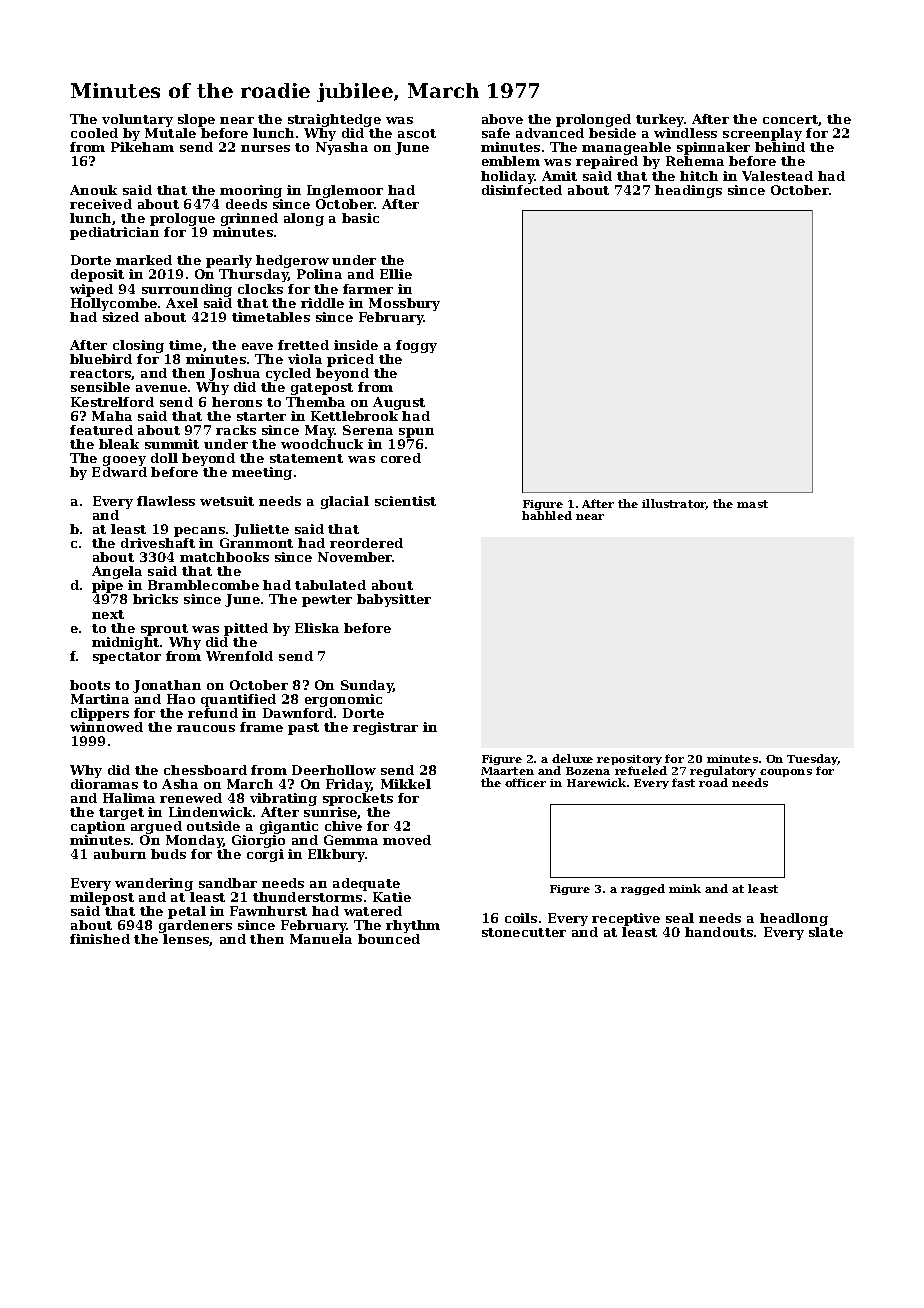 The height and width of the screenshot is (1308, 924). What do you see at coordinates (181, 699) in the screenshot?
I see `Hao` at bounding box center [181, 699].
